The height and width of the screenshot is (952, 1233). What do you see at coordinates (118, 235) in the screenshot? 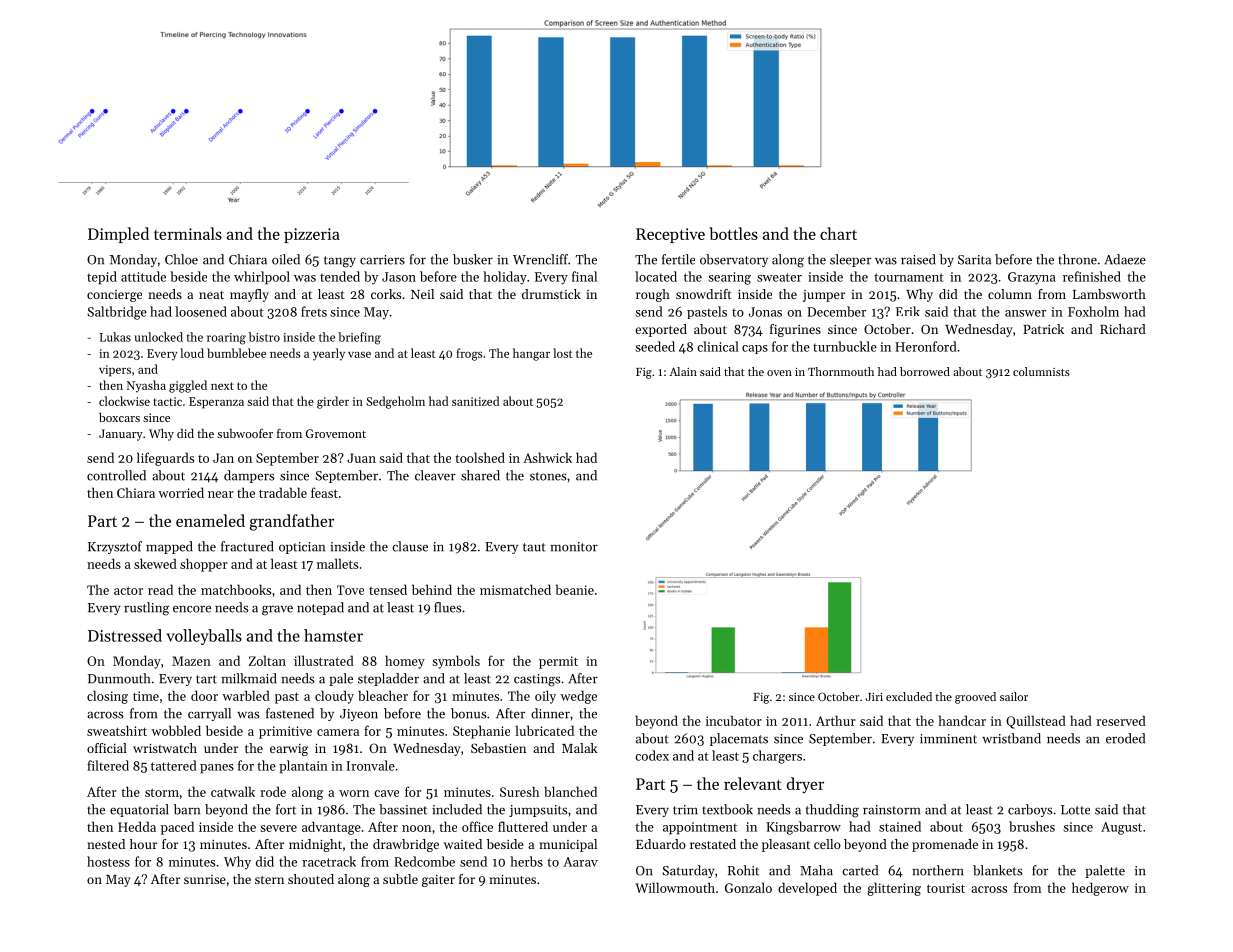
I see `Dimpled` at bounding box center [118, 235].
